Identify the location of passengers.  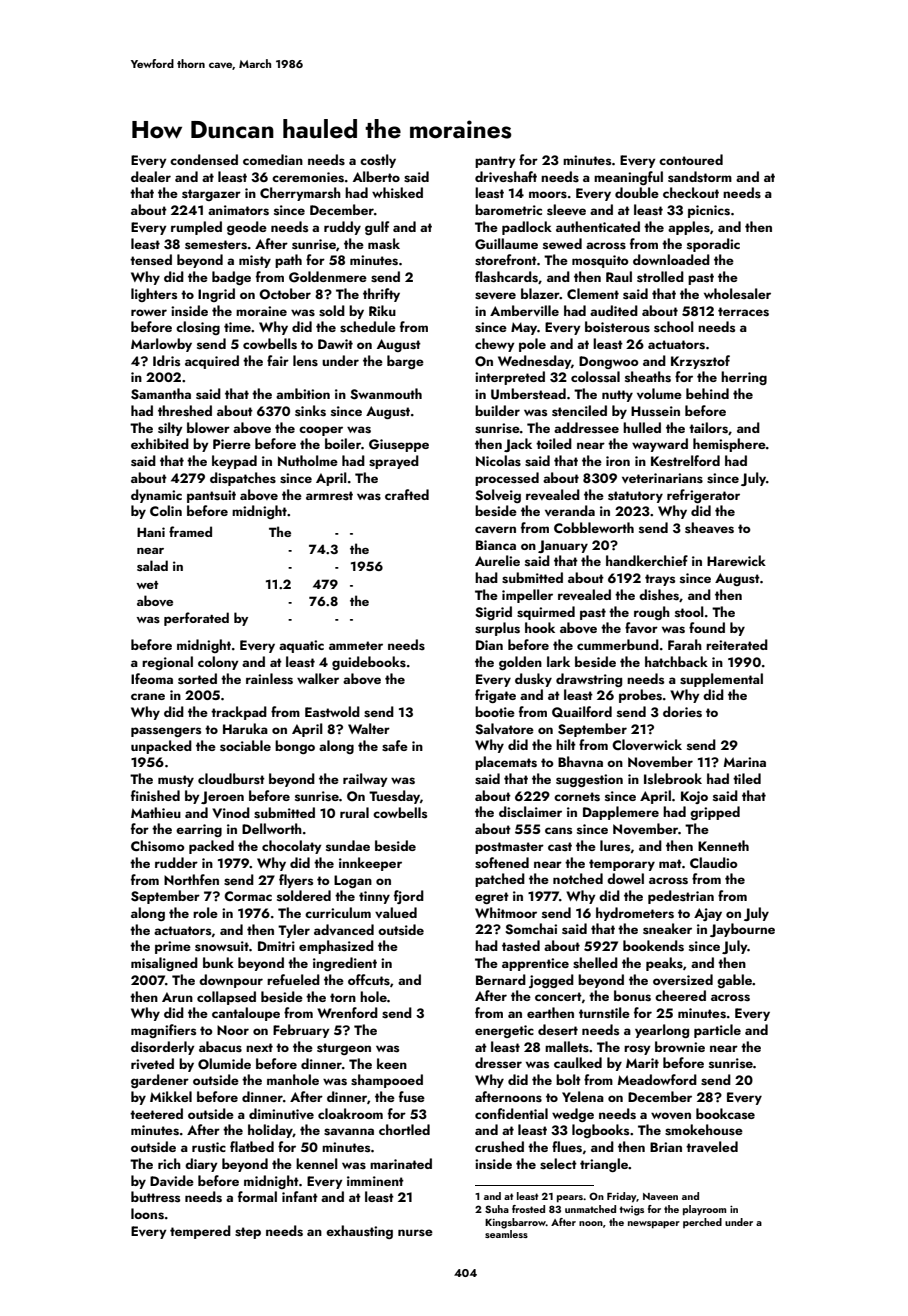
(166, 732).
